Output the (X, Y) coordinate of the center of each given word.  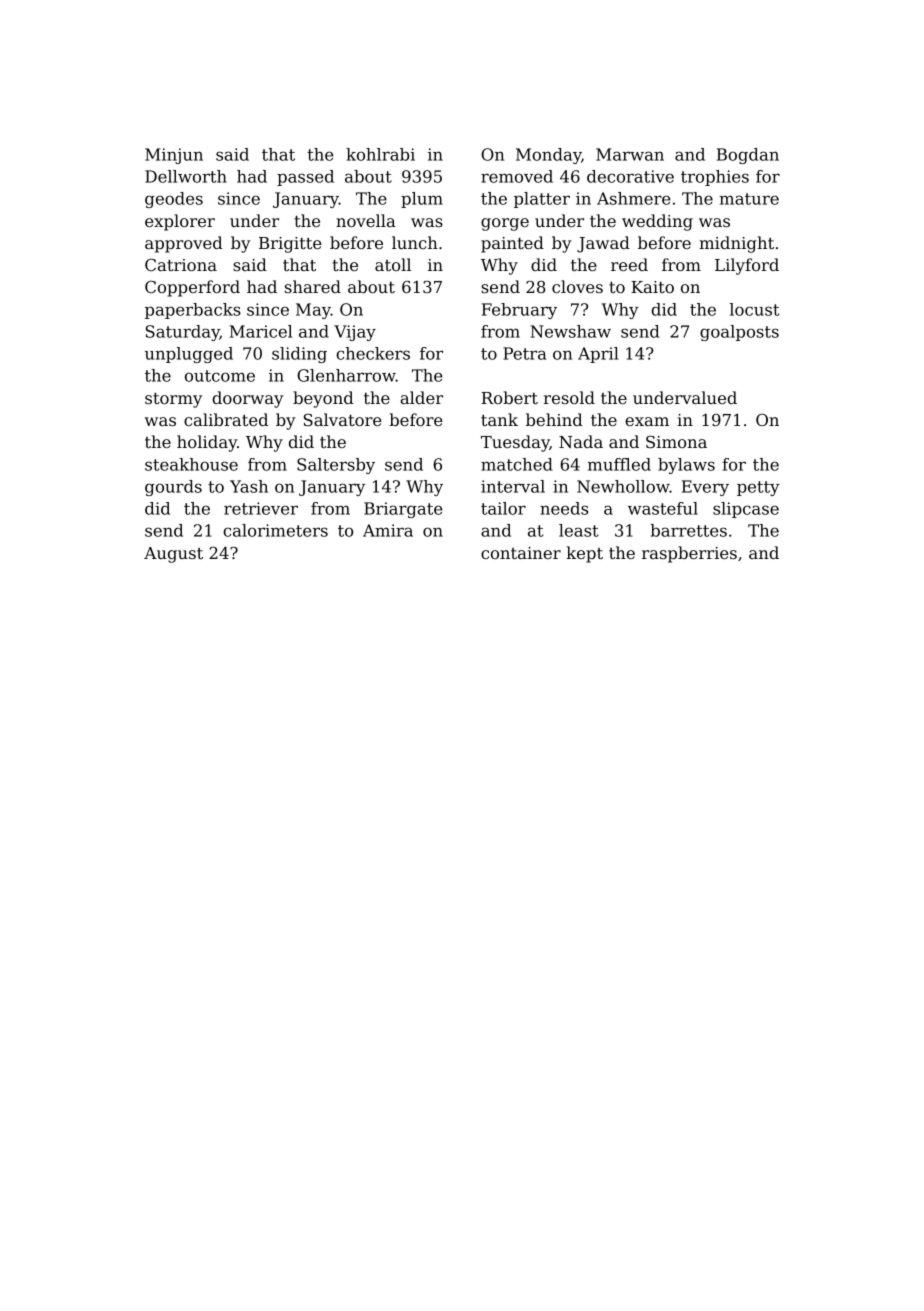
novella (366, 220)
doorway (247, 399)
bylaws (686, 466)
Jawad (603, 244)
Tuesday (515, 443)
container (521, 553)
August (173, 555)
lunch (415, 242)
